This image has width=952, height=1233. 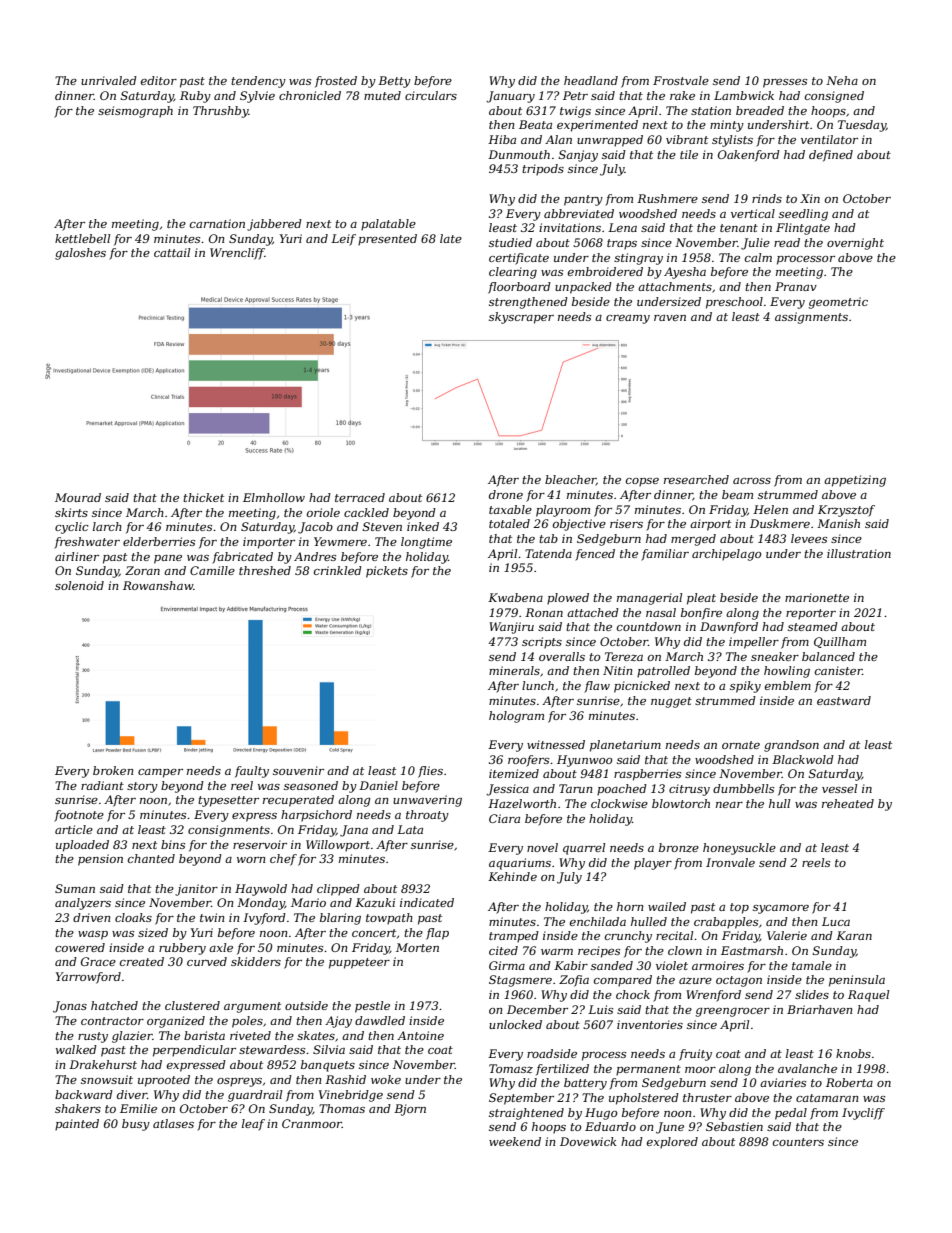 I want to click on drone, so click(x=506, y=494).
